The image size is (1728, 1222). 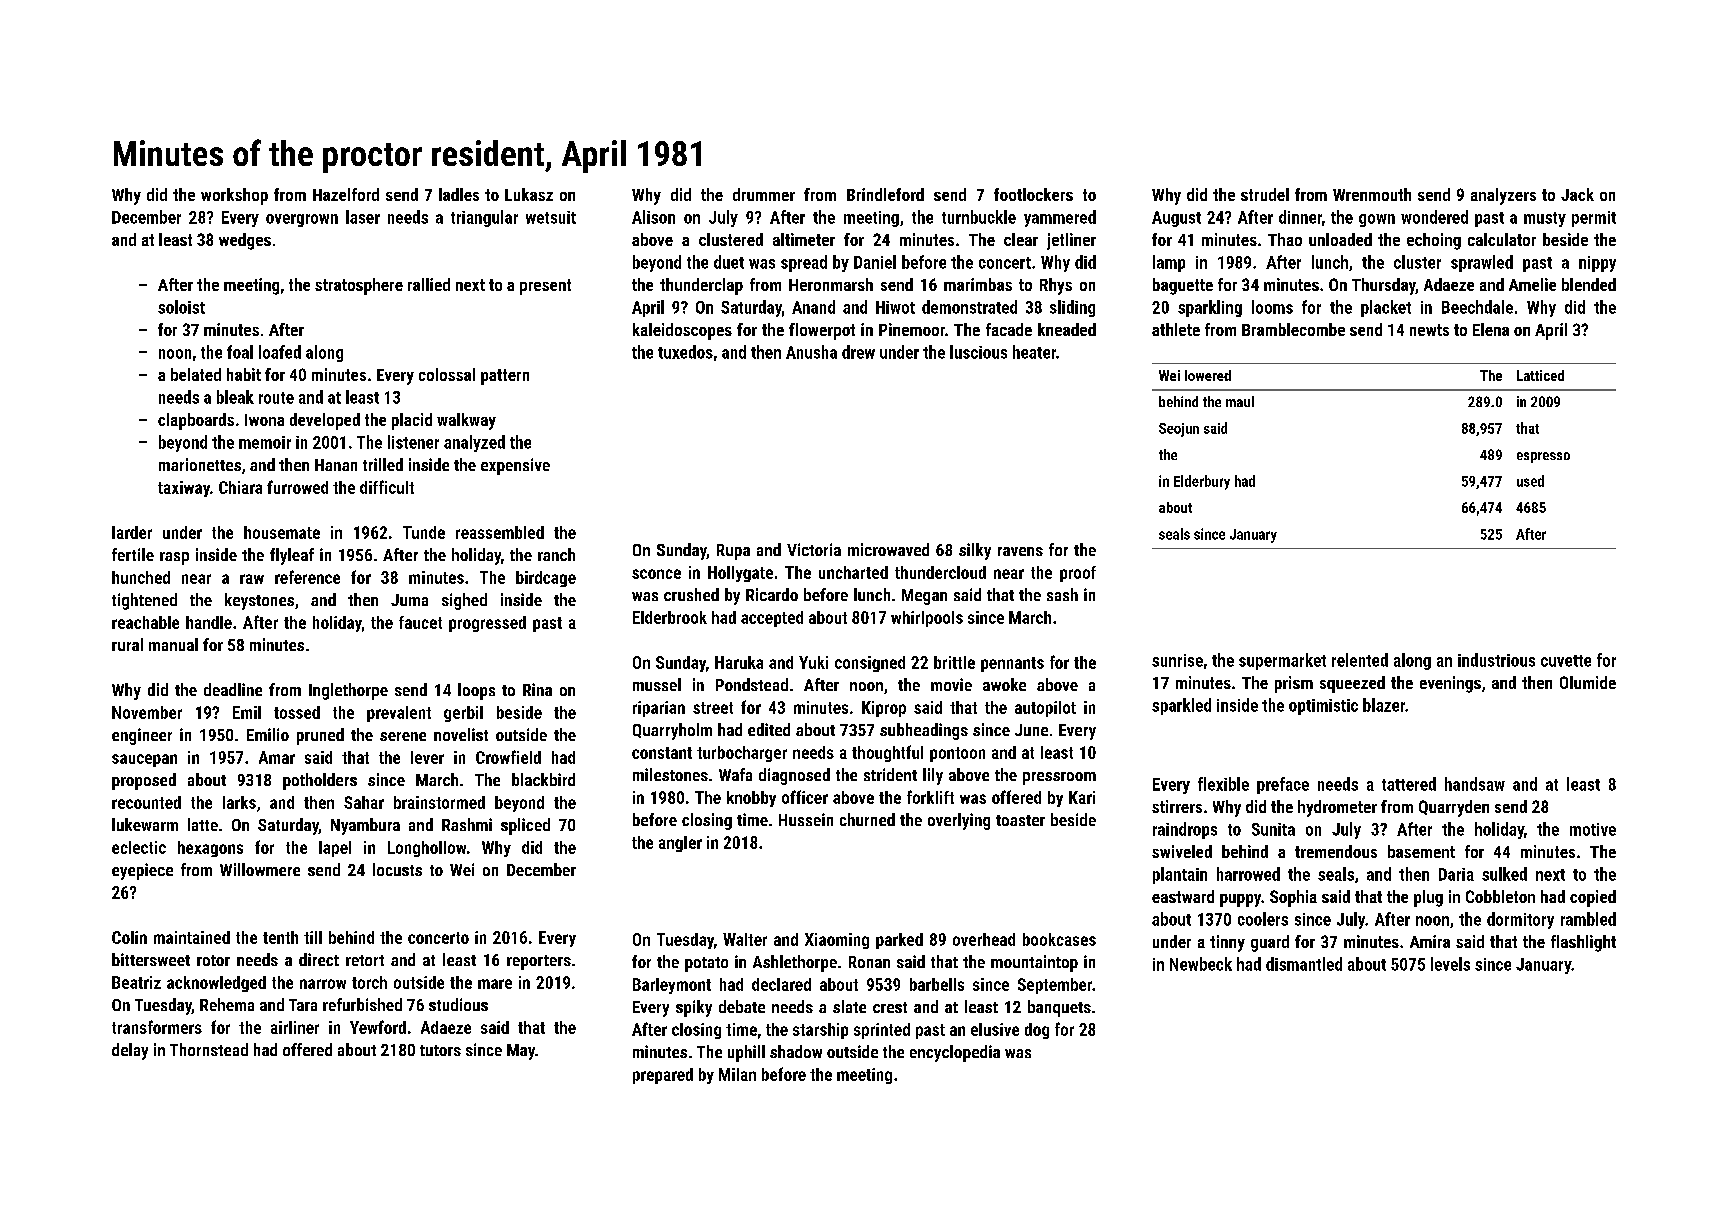 What do you see at coordinates (1454, 808) in the screenshot?
I see `Quarryden` at bounding box center [1454, 808].
